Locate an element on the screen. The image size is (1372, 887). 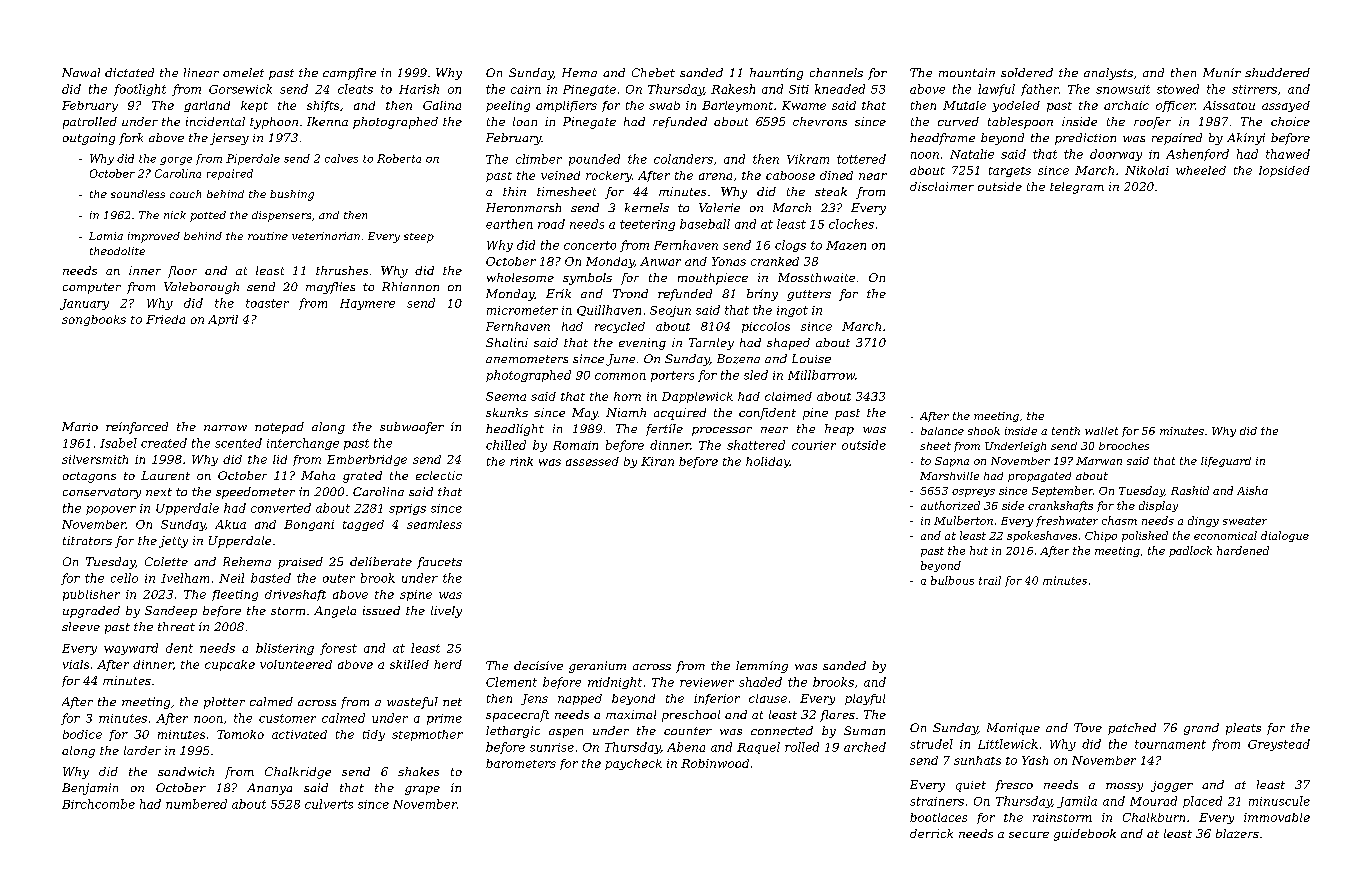
lifeguard is located at coordinates (1226, 462).
